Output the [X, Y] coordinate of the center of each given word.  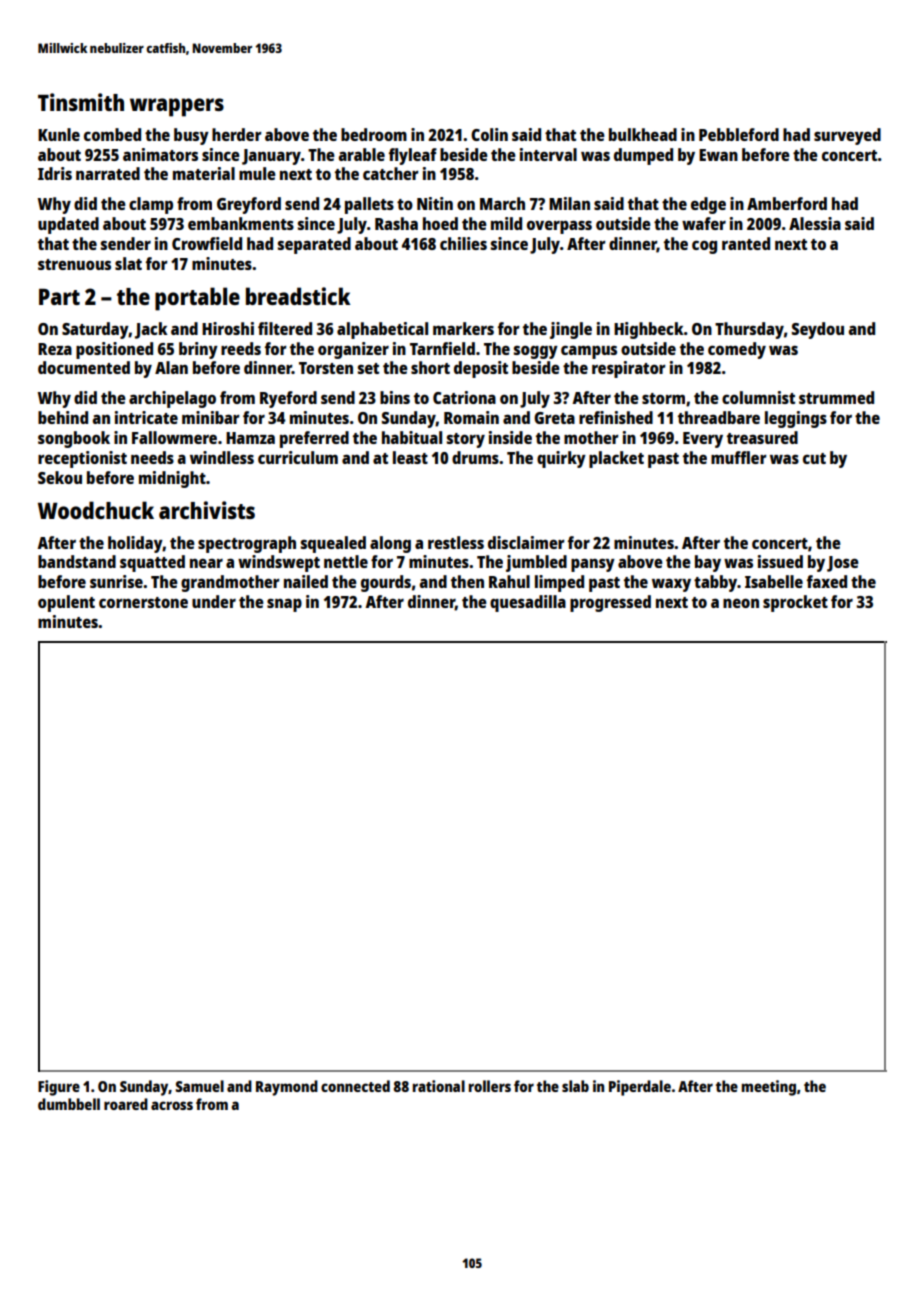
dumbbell [69, 1104]
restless [456, 542]
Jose [843, 564]
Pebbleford [739, 134]
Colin [489, 134]
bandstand [77, 561]
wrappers [177, 107]
